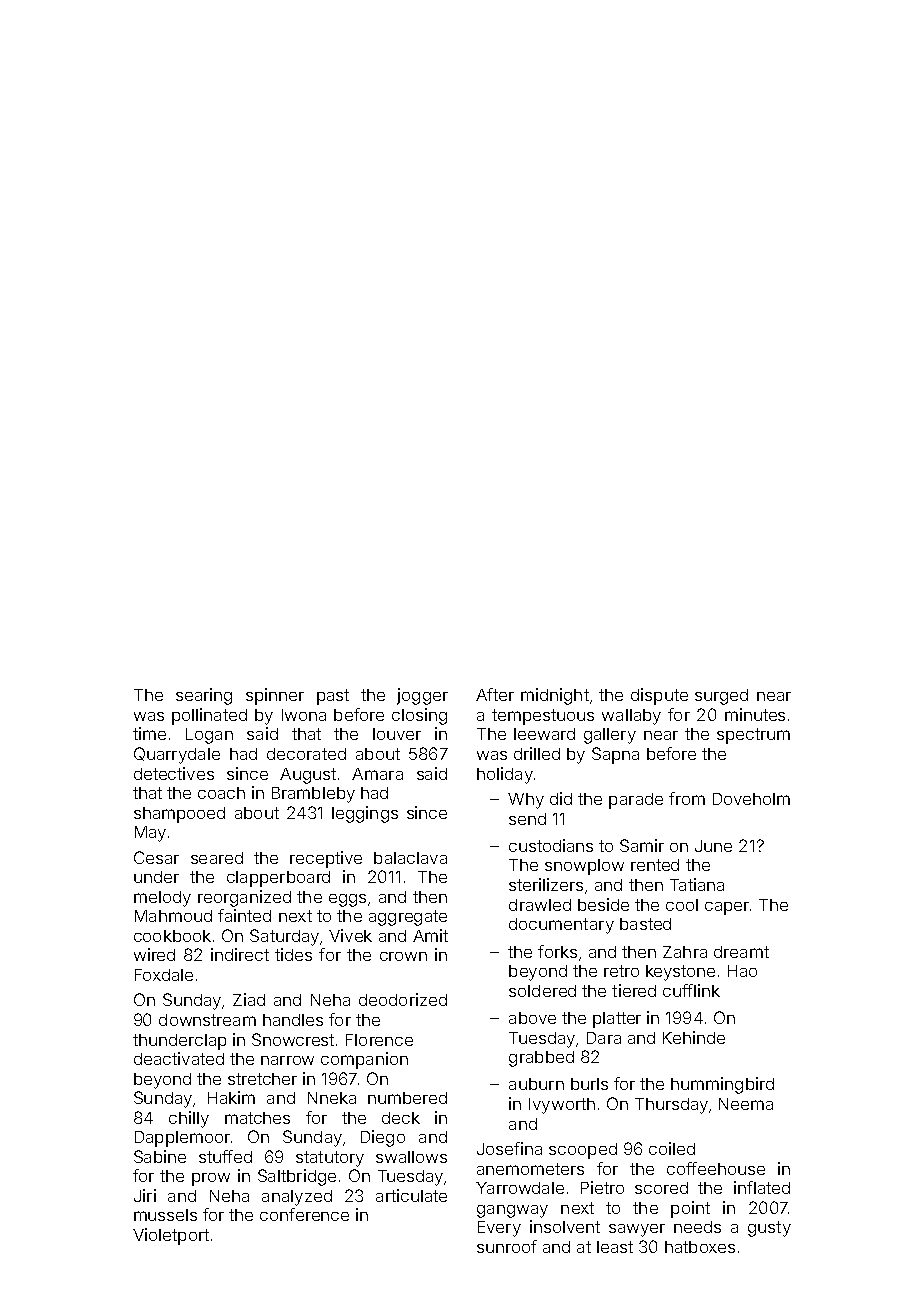  Describe the element at coordinates (171, 1236) in the screenshot. I see `Violetport` at that location.
